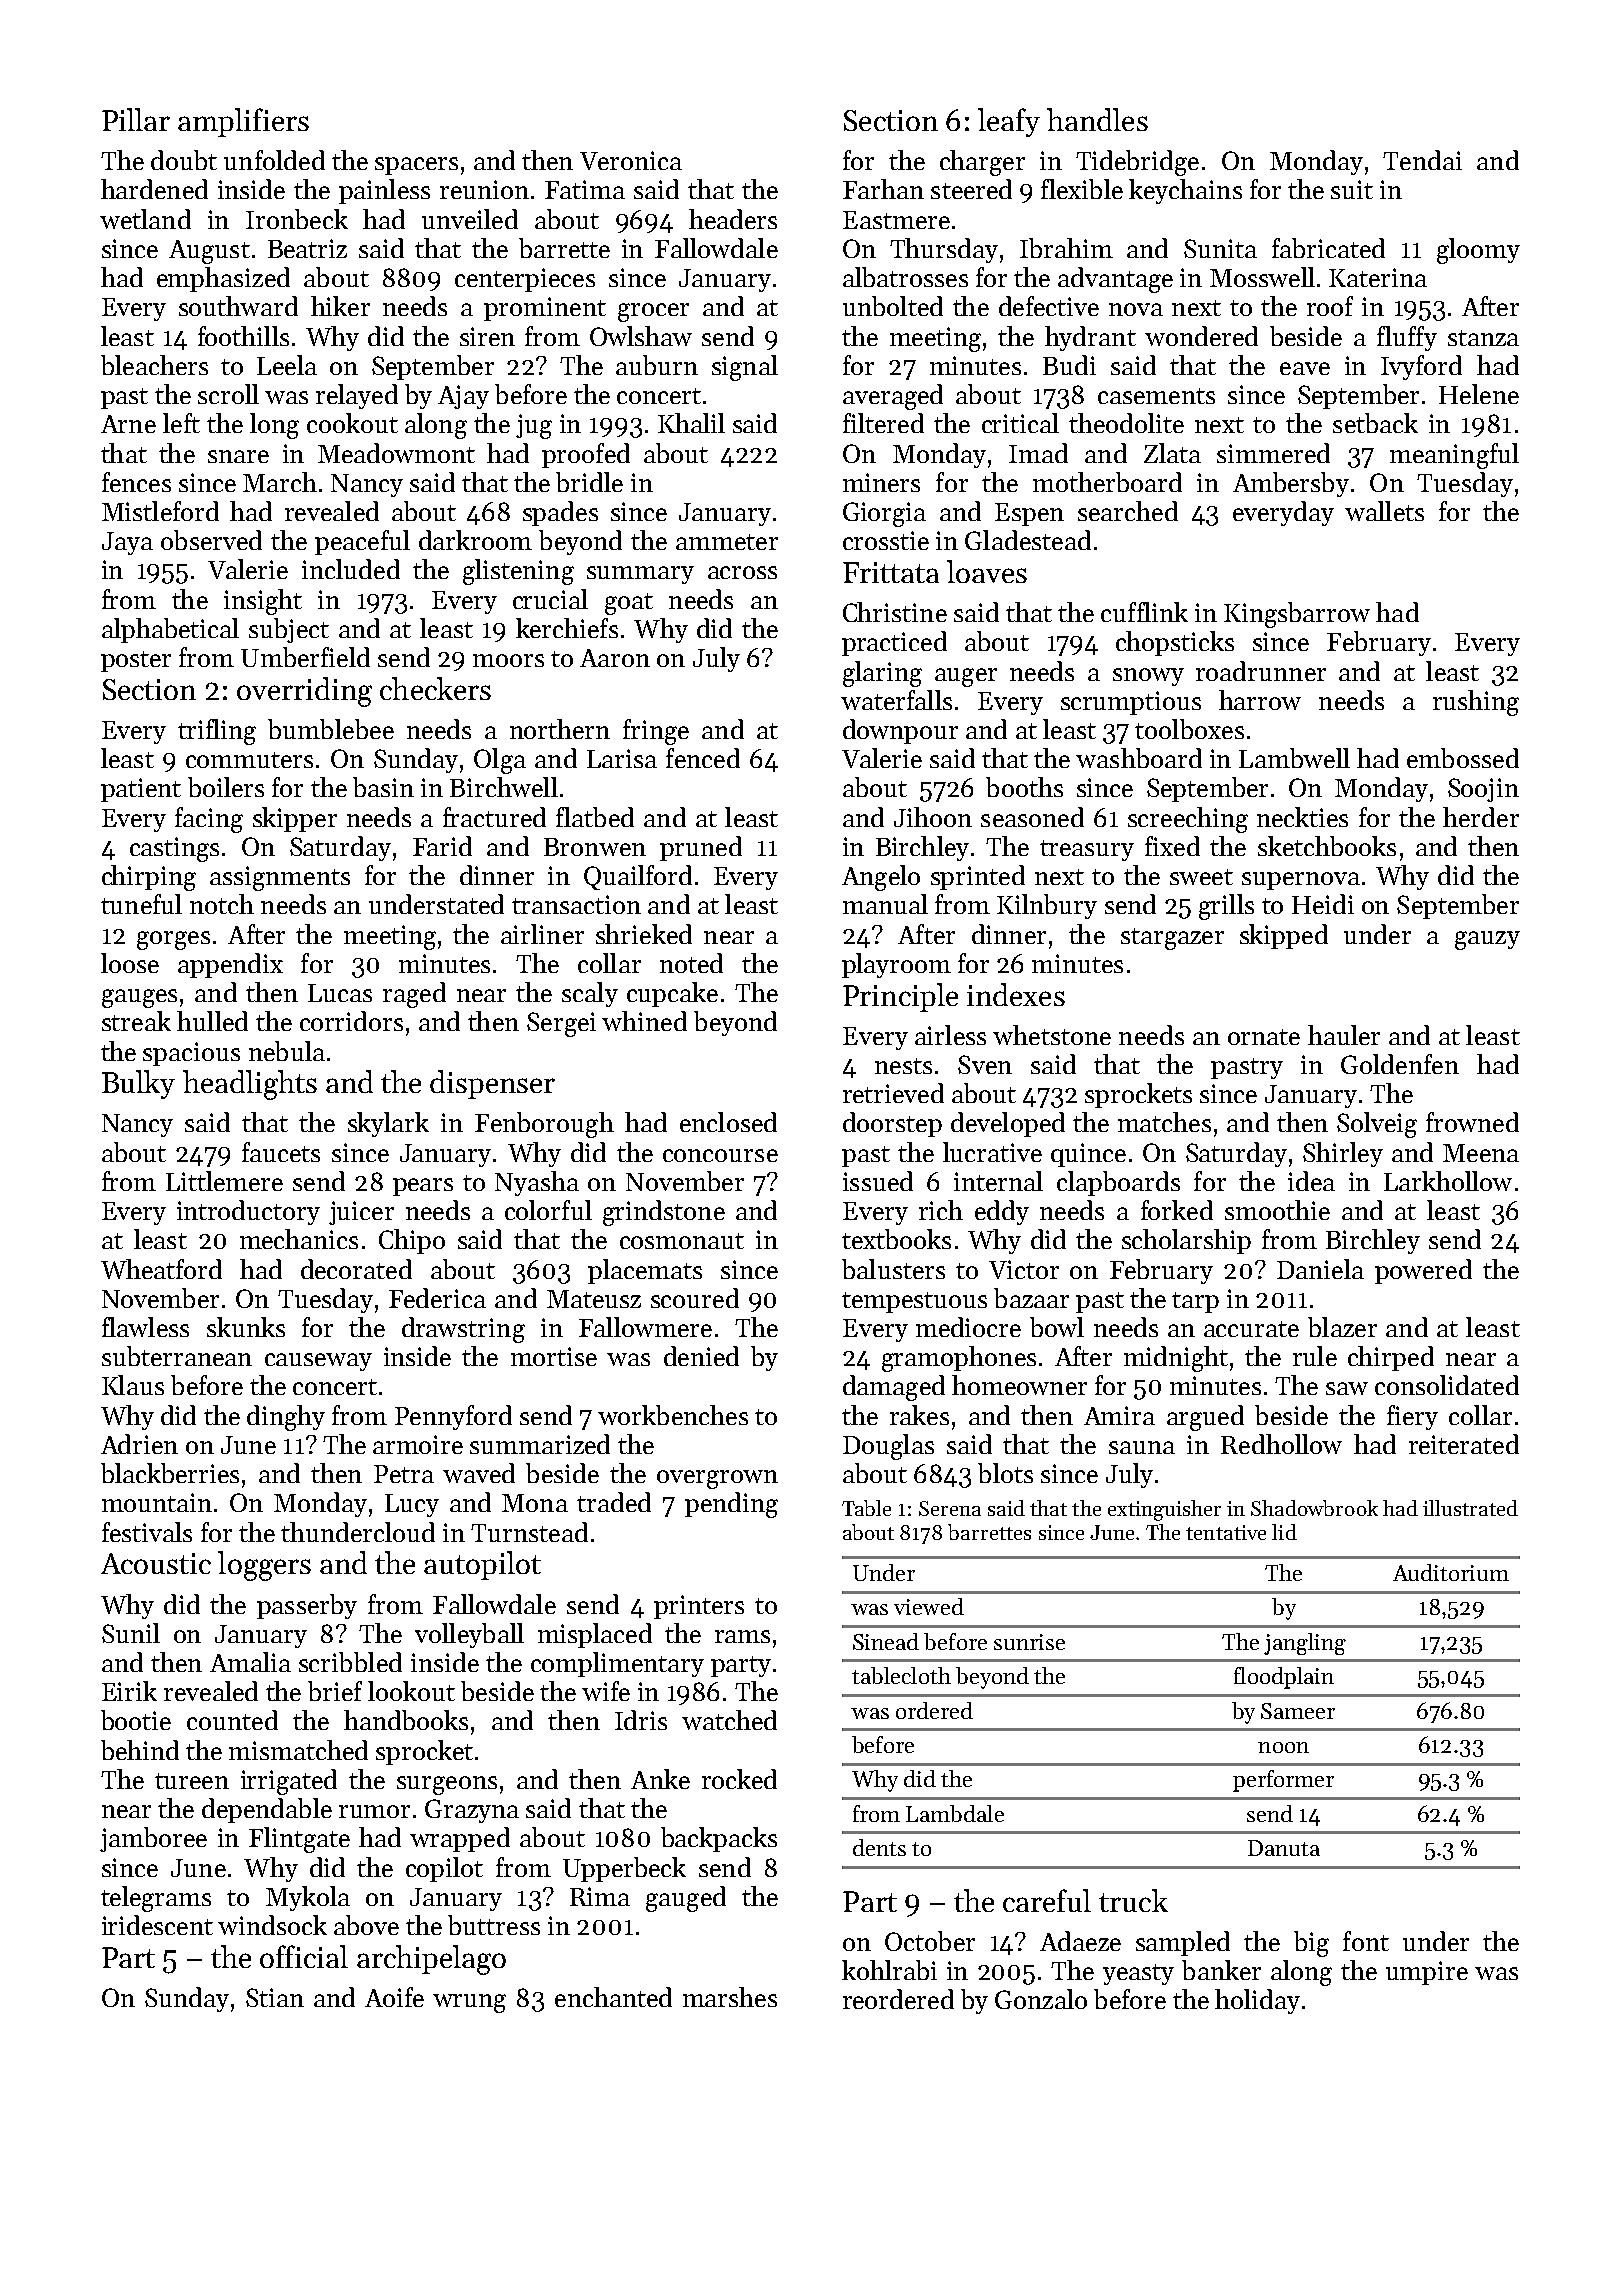  What do you see at coordinates (494, 1925) in the document?
I see `buttress` at bounding box center [494, 1925].
